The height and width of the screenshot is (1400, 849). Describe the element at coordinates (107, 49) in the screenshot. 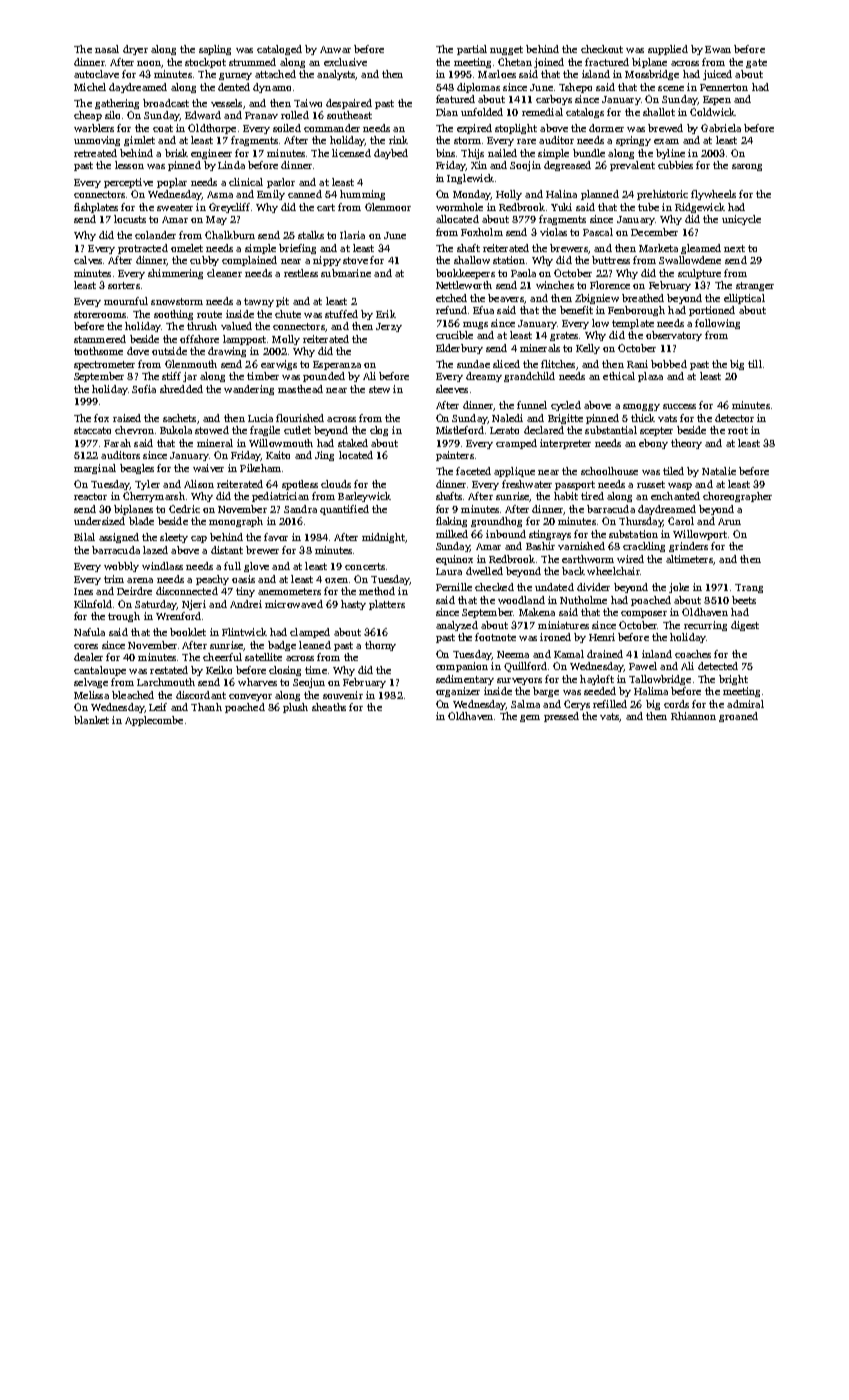

I see `nasal` at that location.
